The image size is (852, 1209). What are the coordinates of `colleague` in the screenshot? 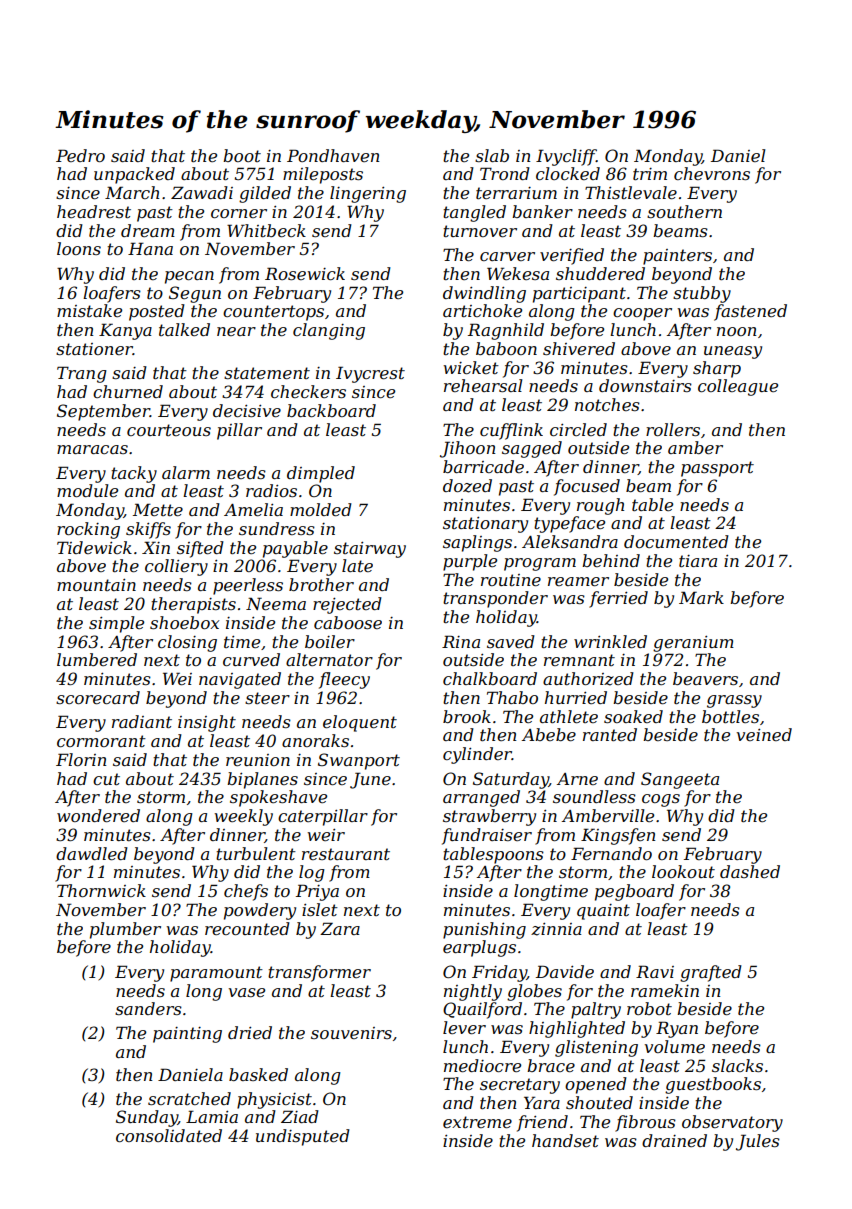 It's located at (738, 387).
